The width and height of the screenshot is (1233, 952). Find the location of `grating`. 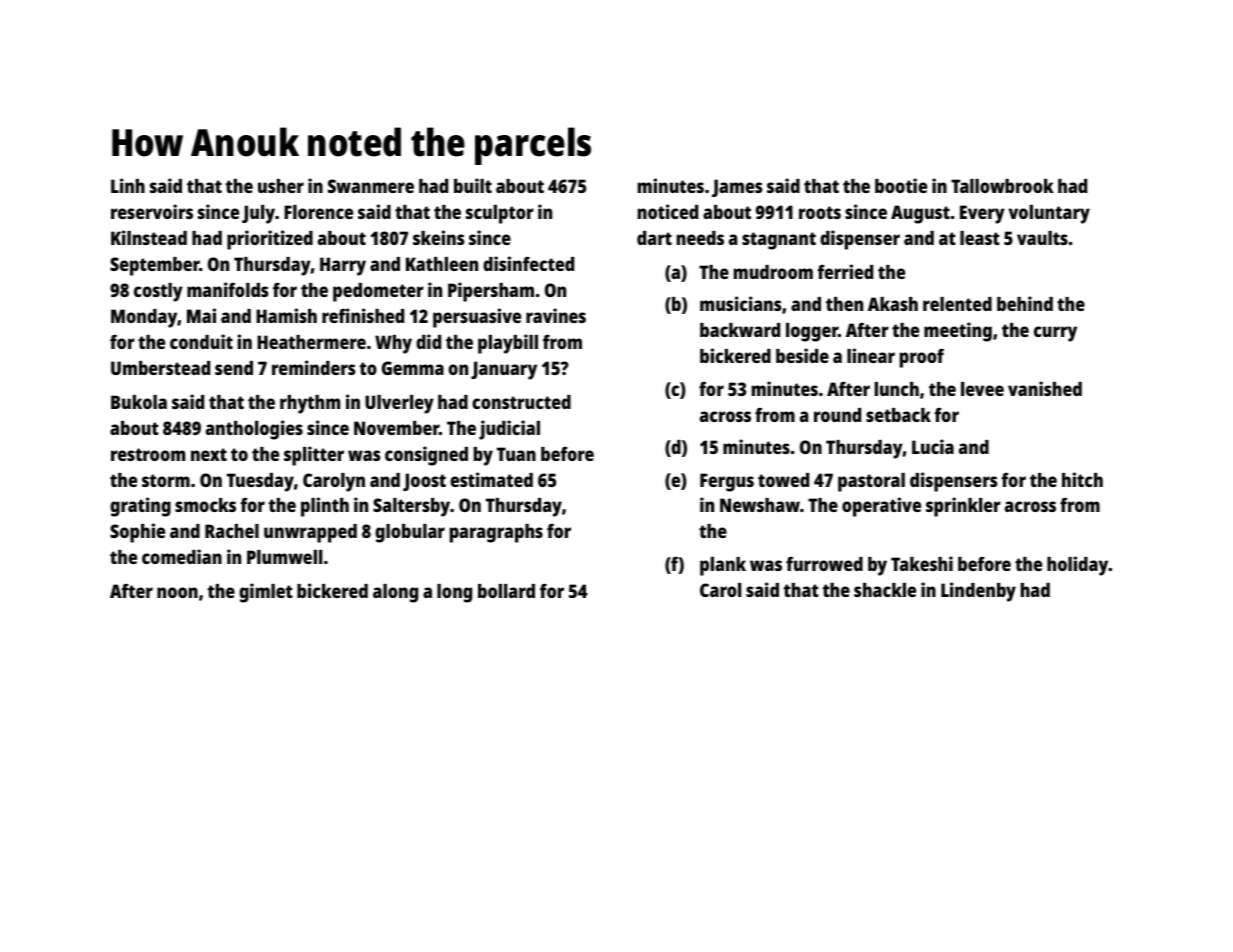

grating is located at coordinates (140, 507).
